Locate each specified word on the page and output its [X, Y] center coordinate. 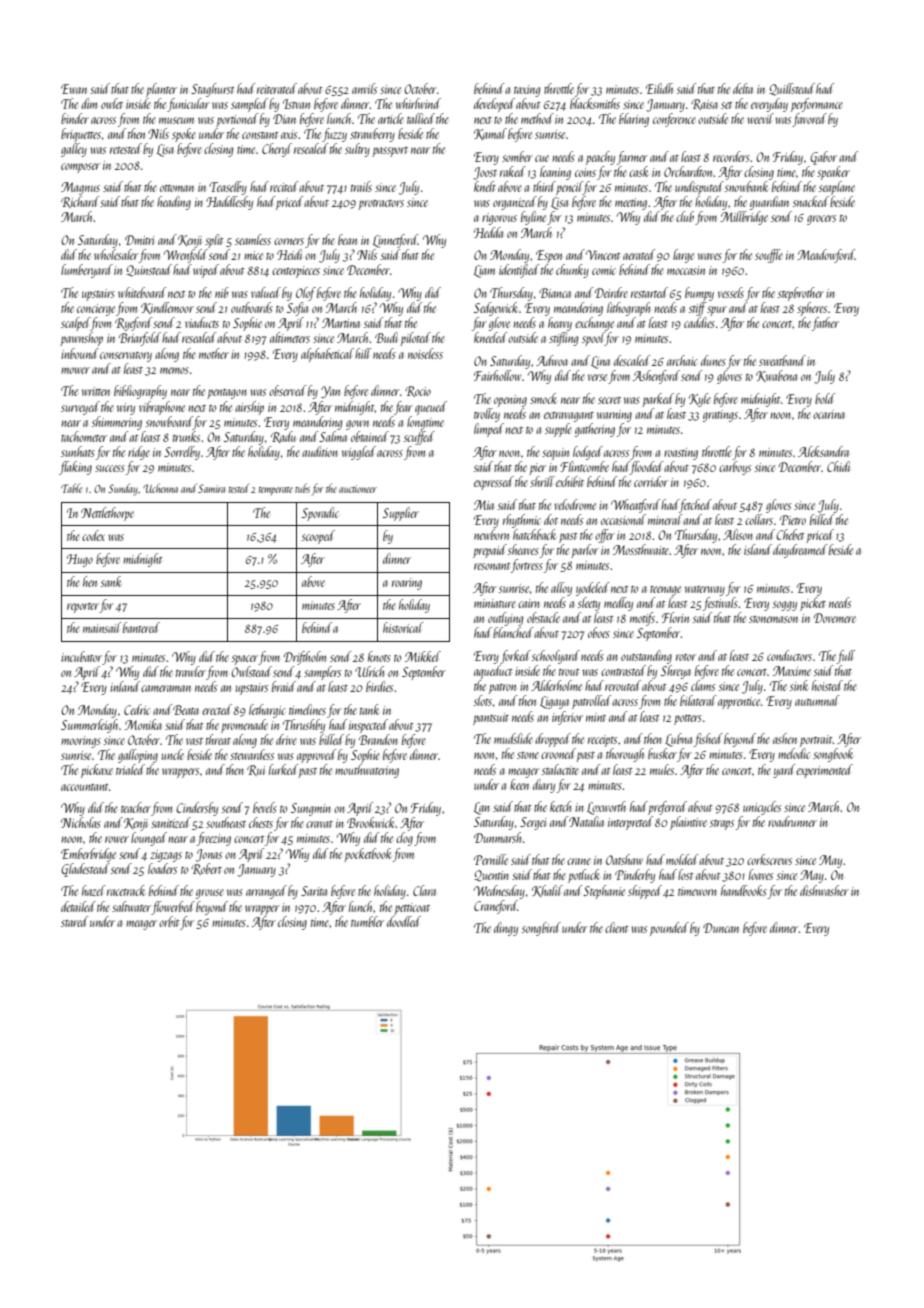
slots [483, 700]
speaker [833, 173]
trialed [130, 769]
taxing [527, 91]
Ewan [74, 89]
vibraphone [162, 408]
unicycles [762, 808]
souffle [769, 256]
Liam [484, 271]
